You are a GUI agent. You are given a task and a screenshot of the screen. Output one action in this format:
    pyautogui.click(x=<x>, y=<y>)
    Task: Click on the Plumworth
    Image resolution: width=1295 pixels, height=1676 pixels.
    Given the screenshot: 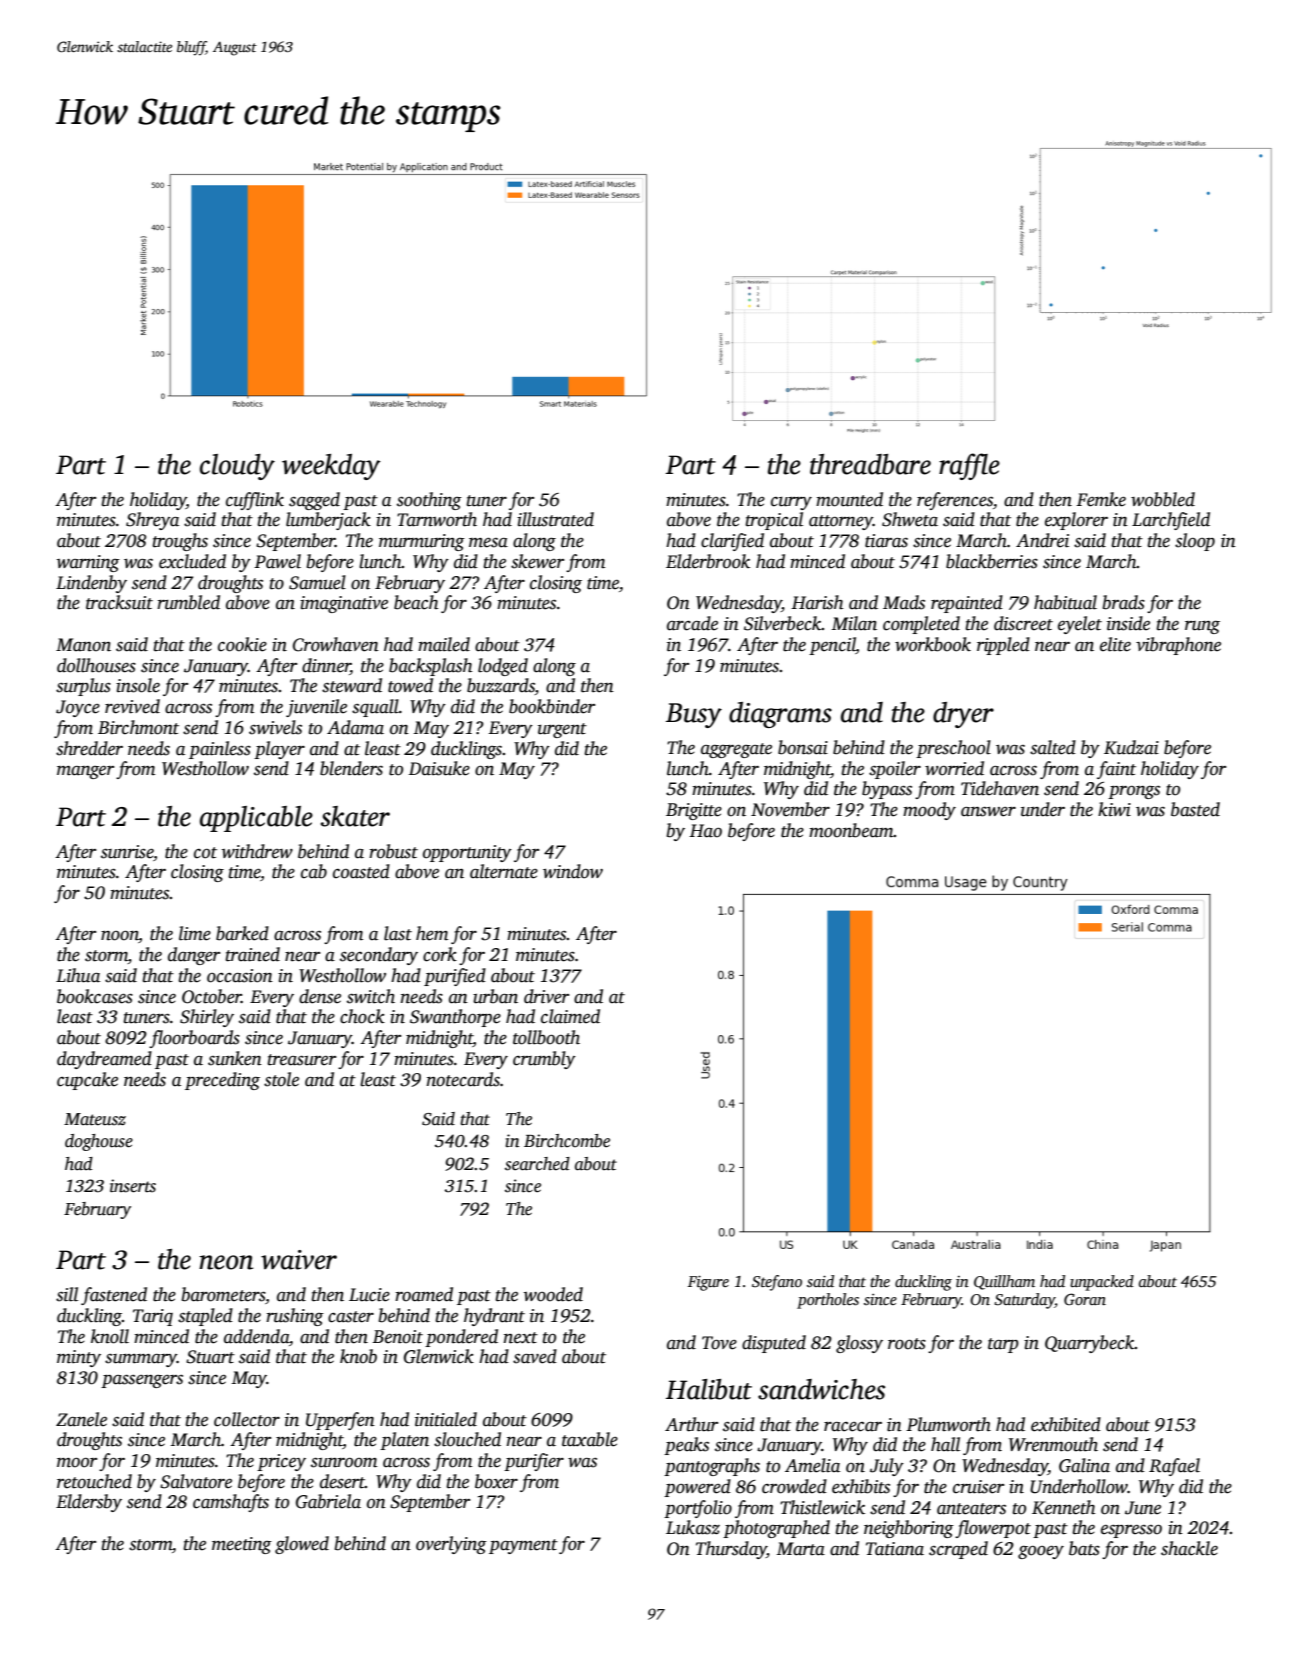 What is the action you would take?
    pyautogui.click(x=948, y=1424)
